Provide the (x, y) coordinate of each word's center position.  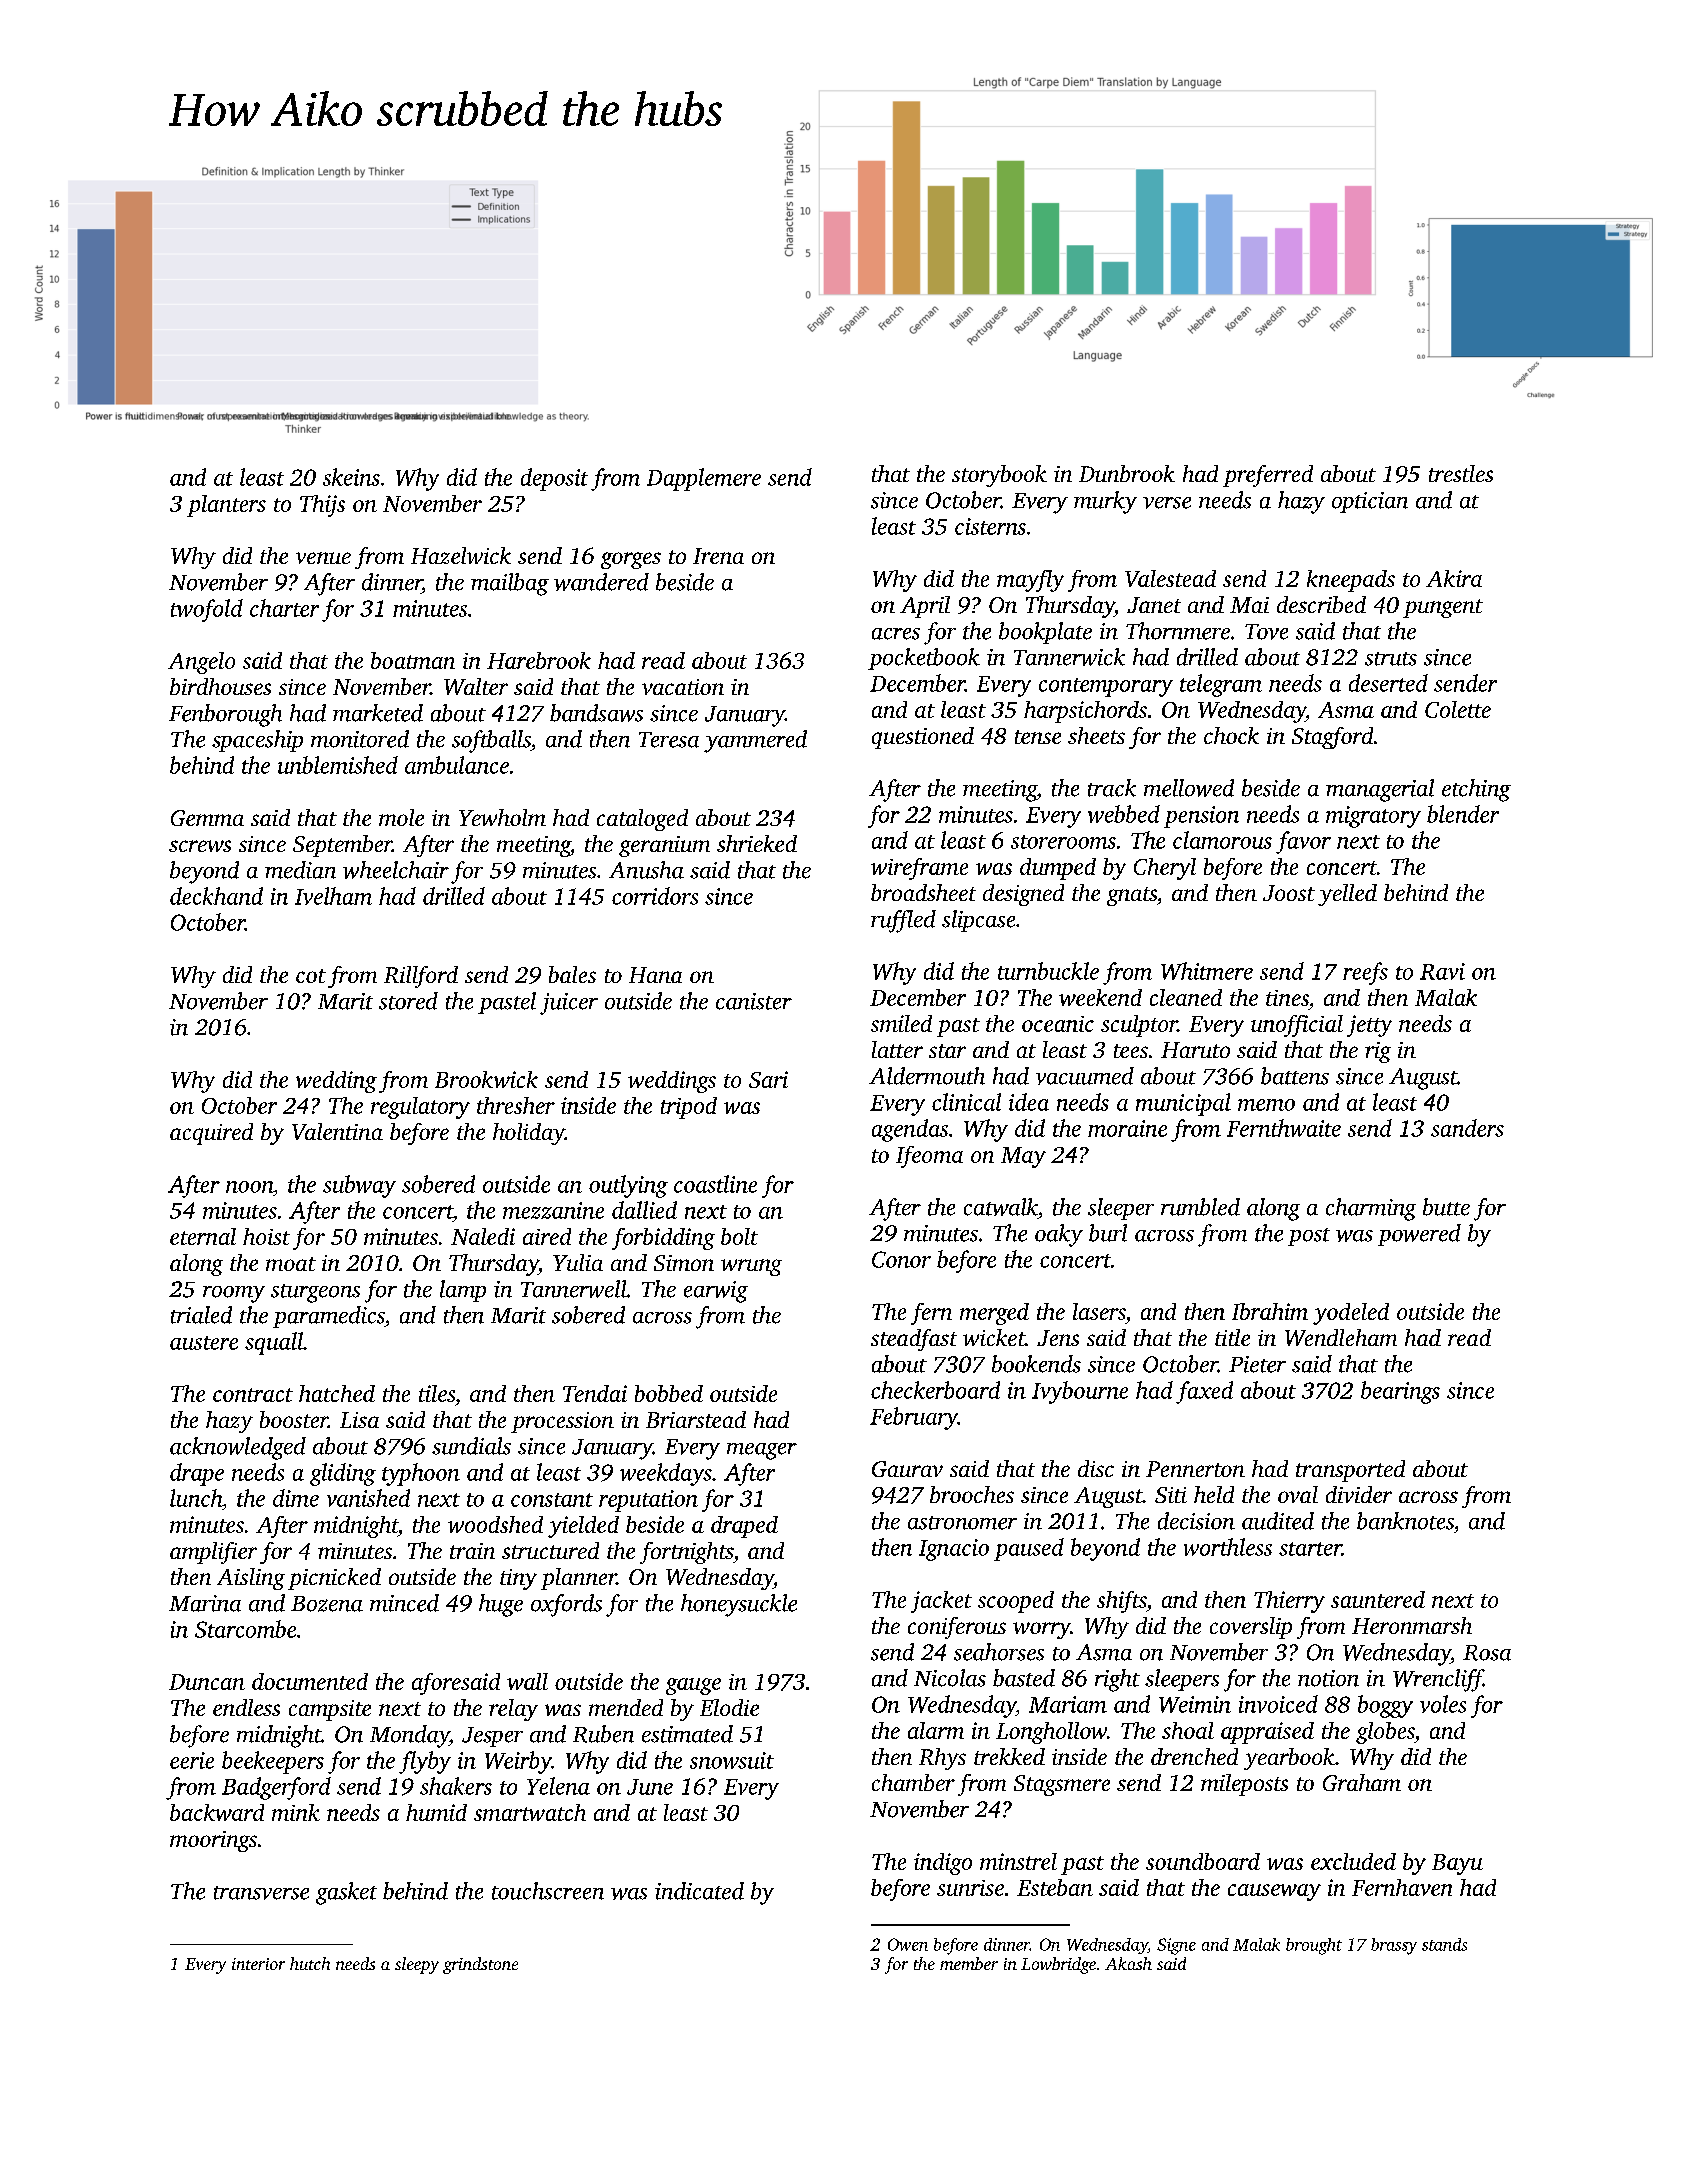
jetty (1369, 1026)
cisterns (990, 526)
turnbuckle (1048, 971)
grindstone (480, 1965)
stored (408, 1001)
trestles (1461, 473)
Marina (205, 1603)
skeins (351, 477)
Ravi (1442, 971)
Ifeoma (929, 1157)
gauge (693, 1686)
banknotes (1405, 1521)
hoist (266, 1236)
